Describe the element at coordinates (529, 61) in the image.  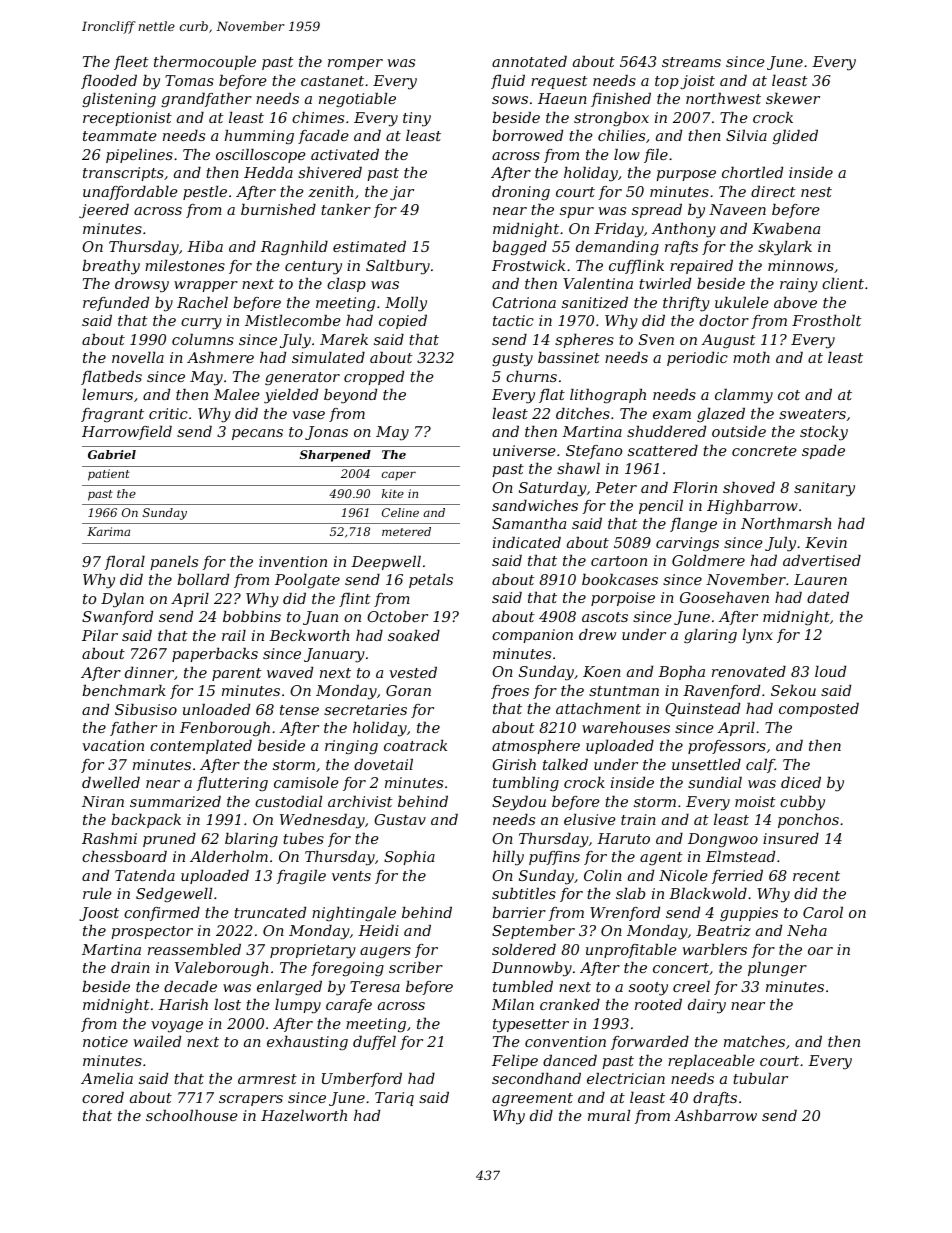
I see `annotated` at that location.
